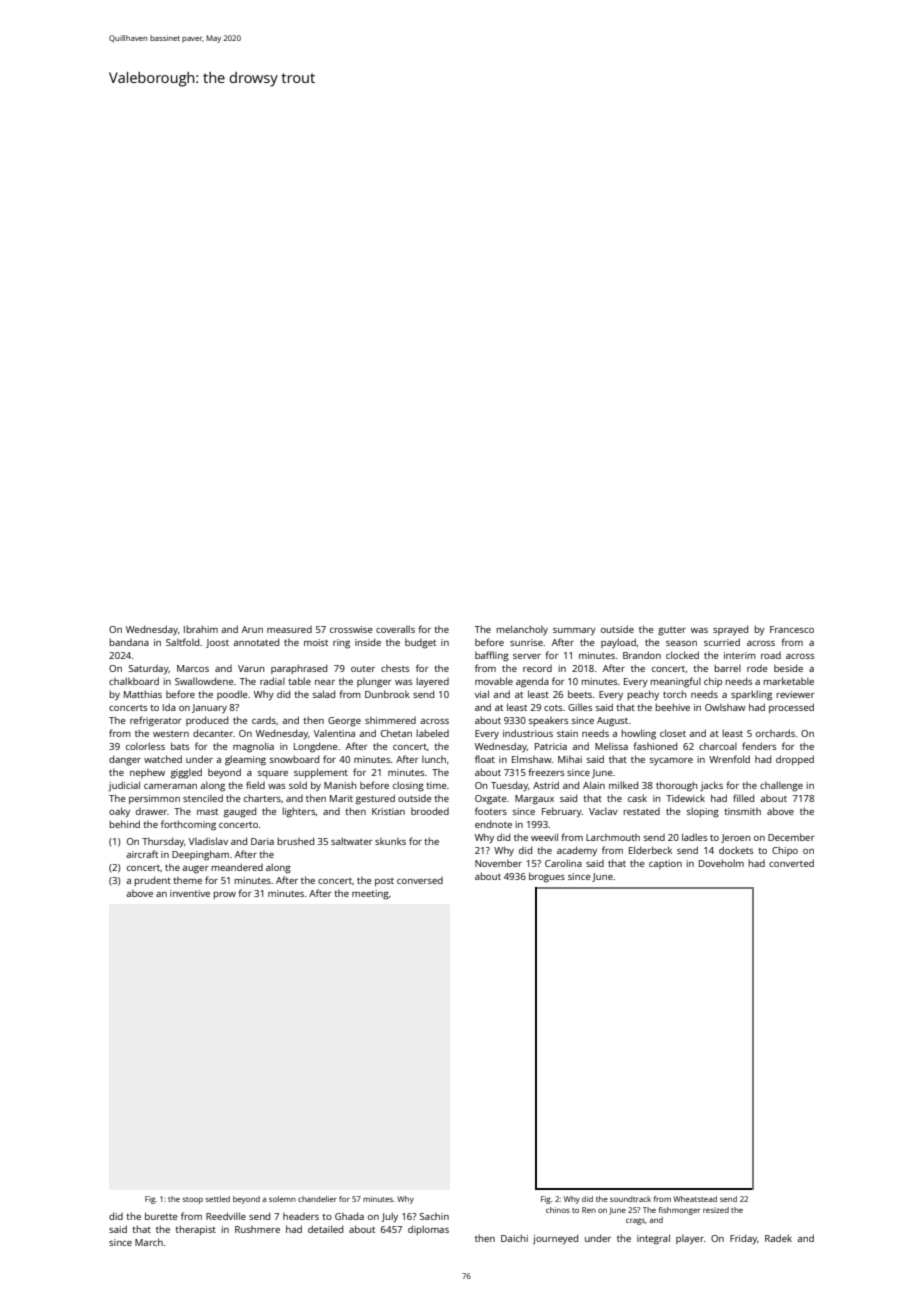 The width and height of the document is (924, 1308). I want to click on inventive, so click(190, 893).
